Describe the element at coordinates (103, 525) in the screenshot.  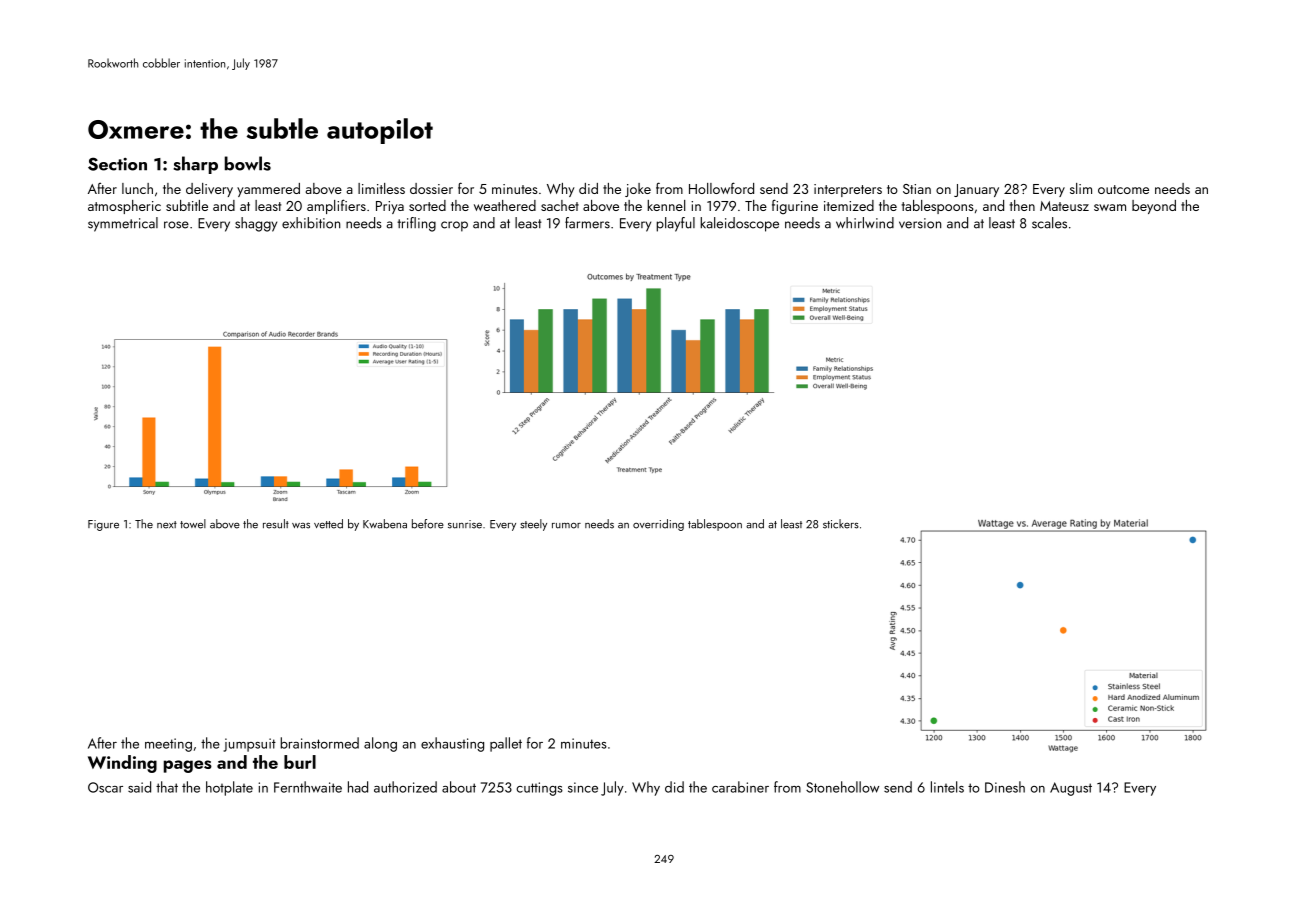
I see `Figure` at that location.
